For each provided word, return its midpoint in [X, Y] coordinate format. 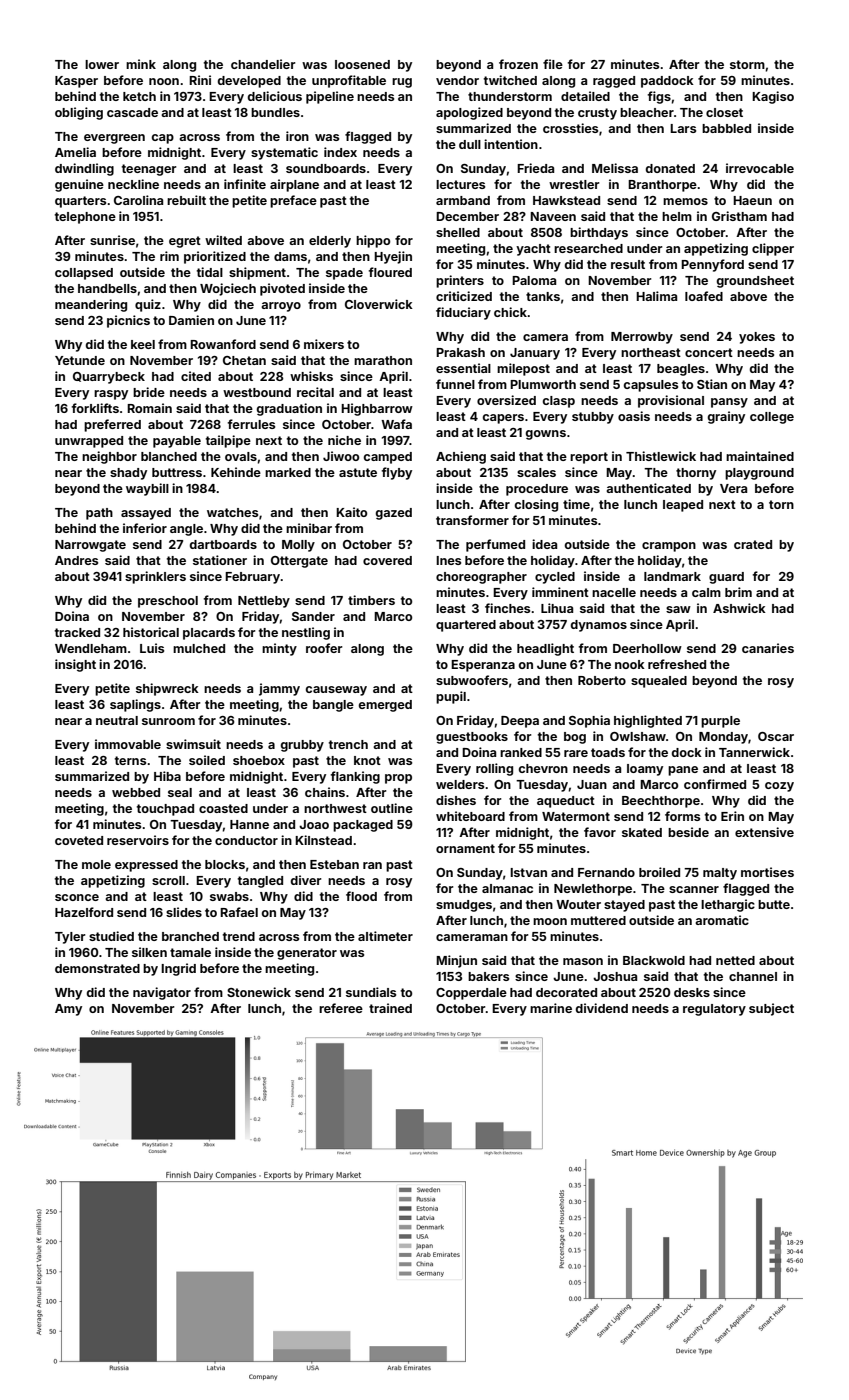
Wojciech [228, 289]
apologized [469, 113]
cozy [779, 787]
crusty [597, 114]
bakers [488, 976]
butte [774, 904]
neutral [117, 720]
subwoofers [472, 680]
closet [724, 112]
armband [463, 200]
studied [111, 936]
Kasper [76, 82]
